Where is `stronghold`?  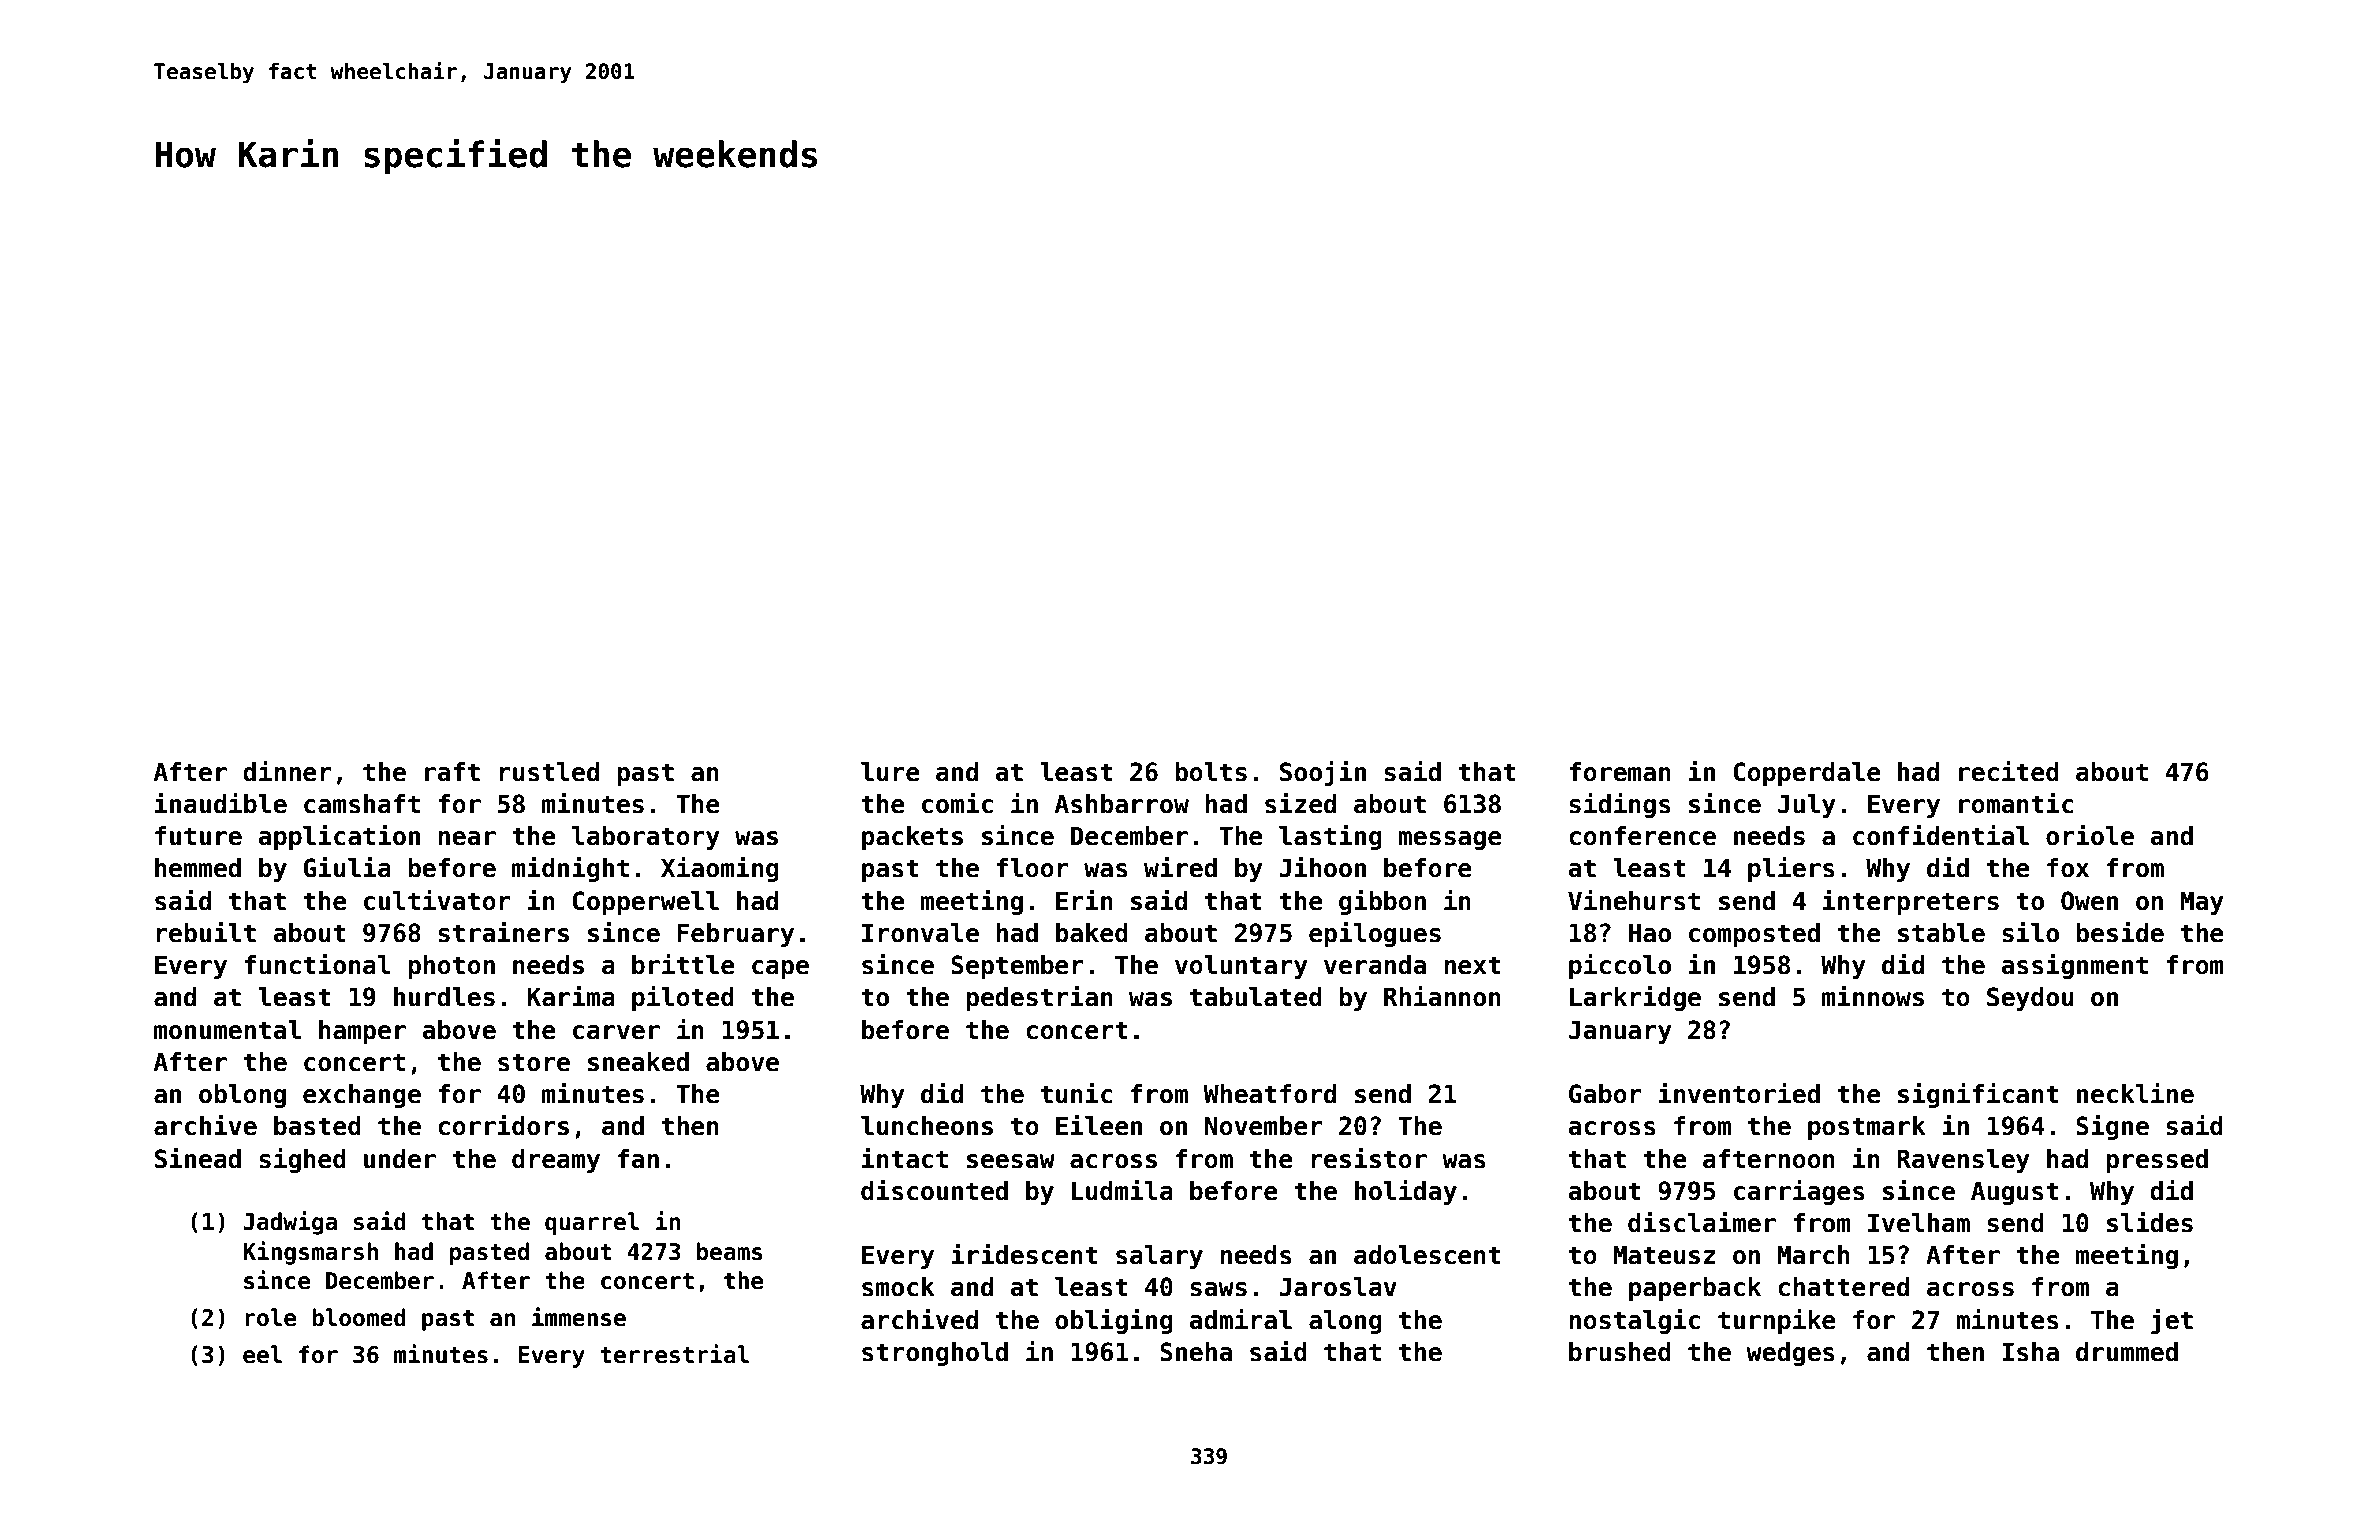
stronghold is located at coordinates (935, 1354).
